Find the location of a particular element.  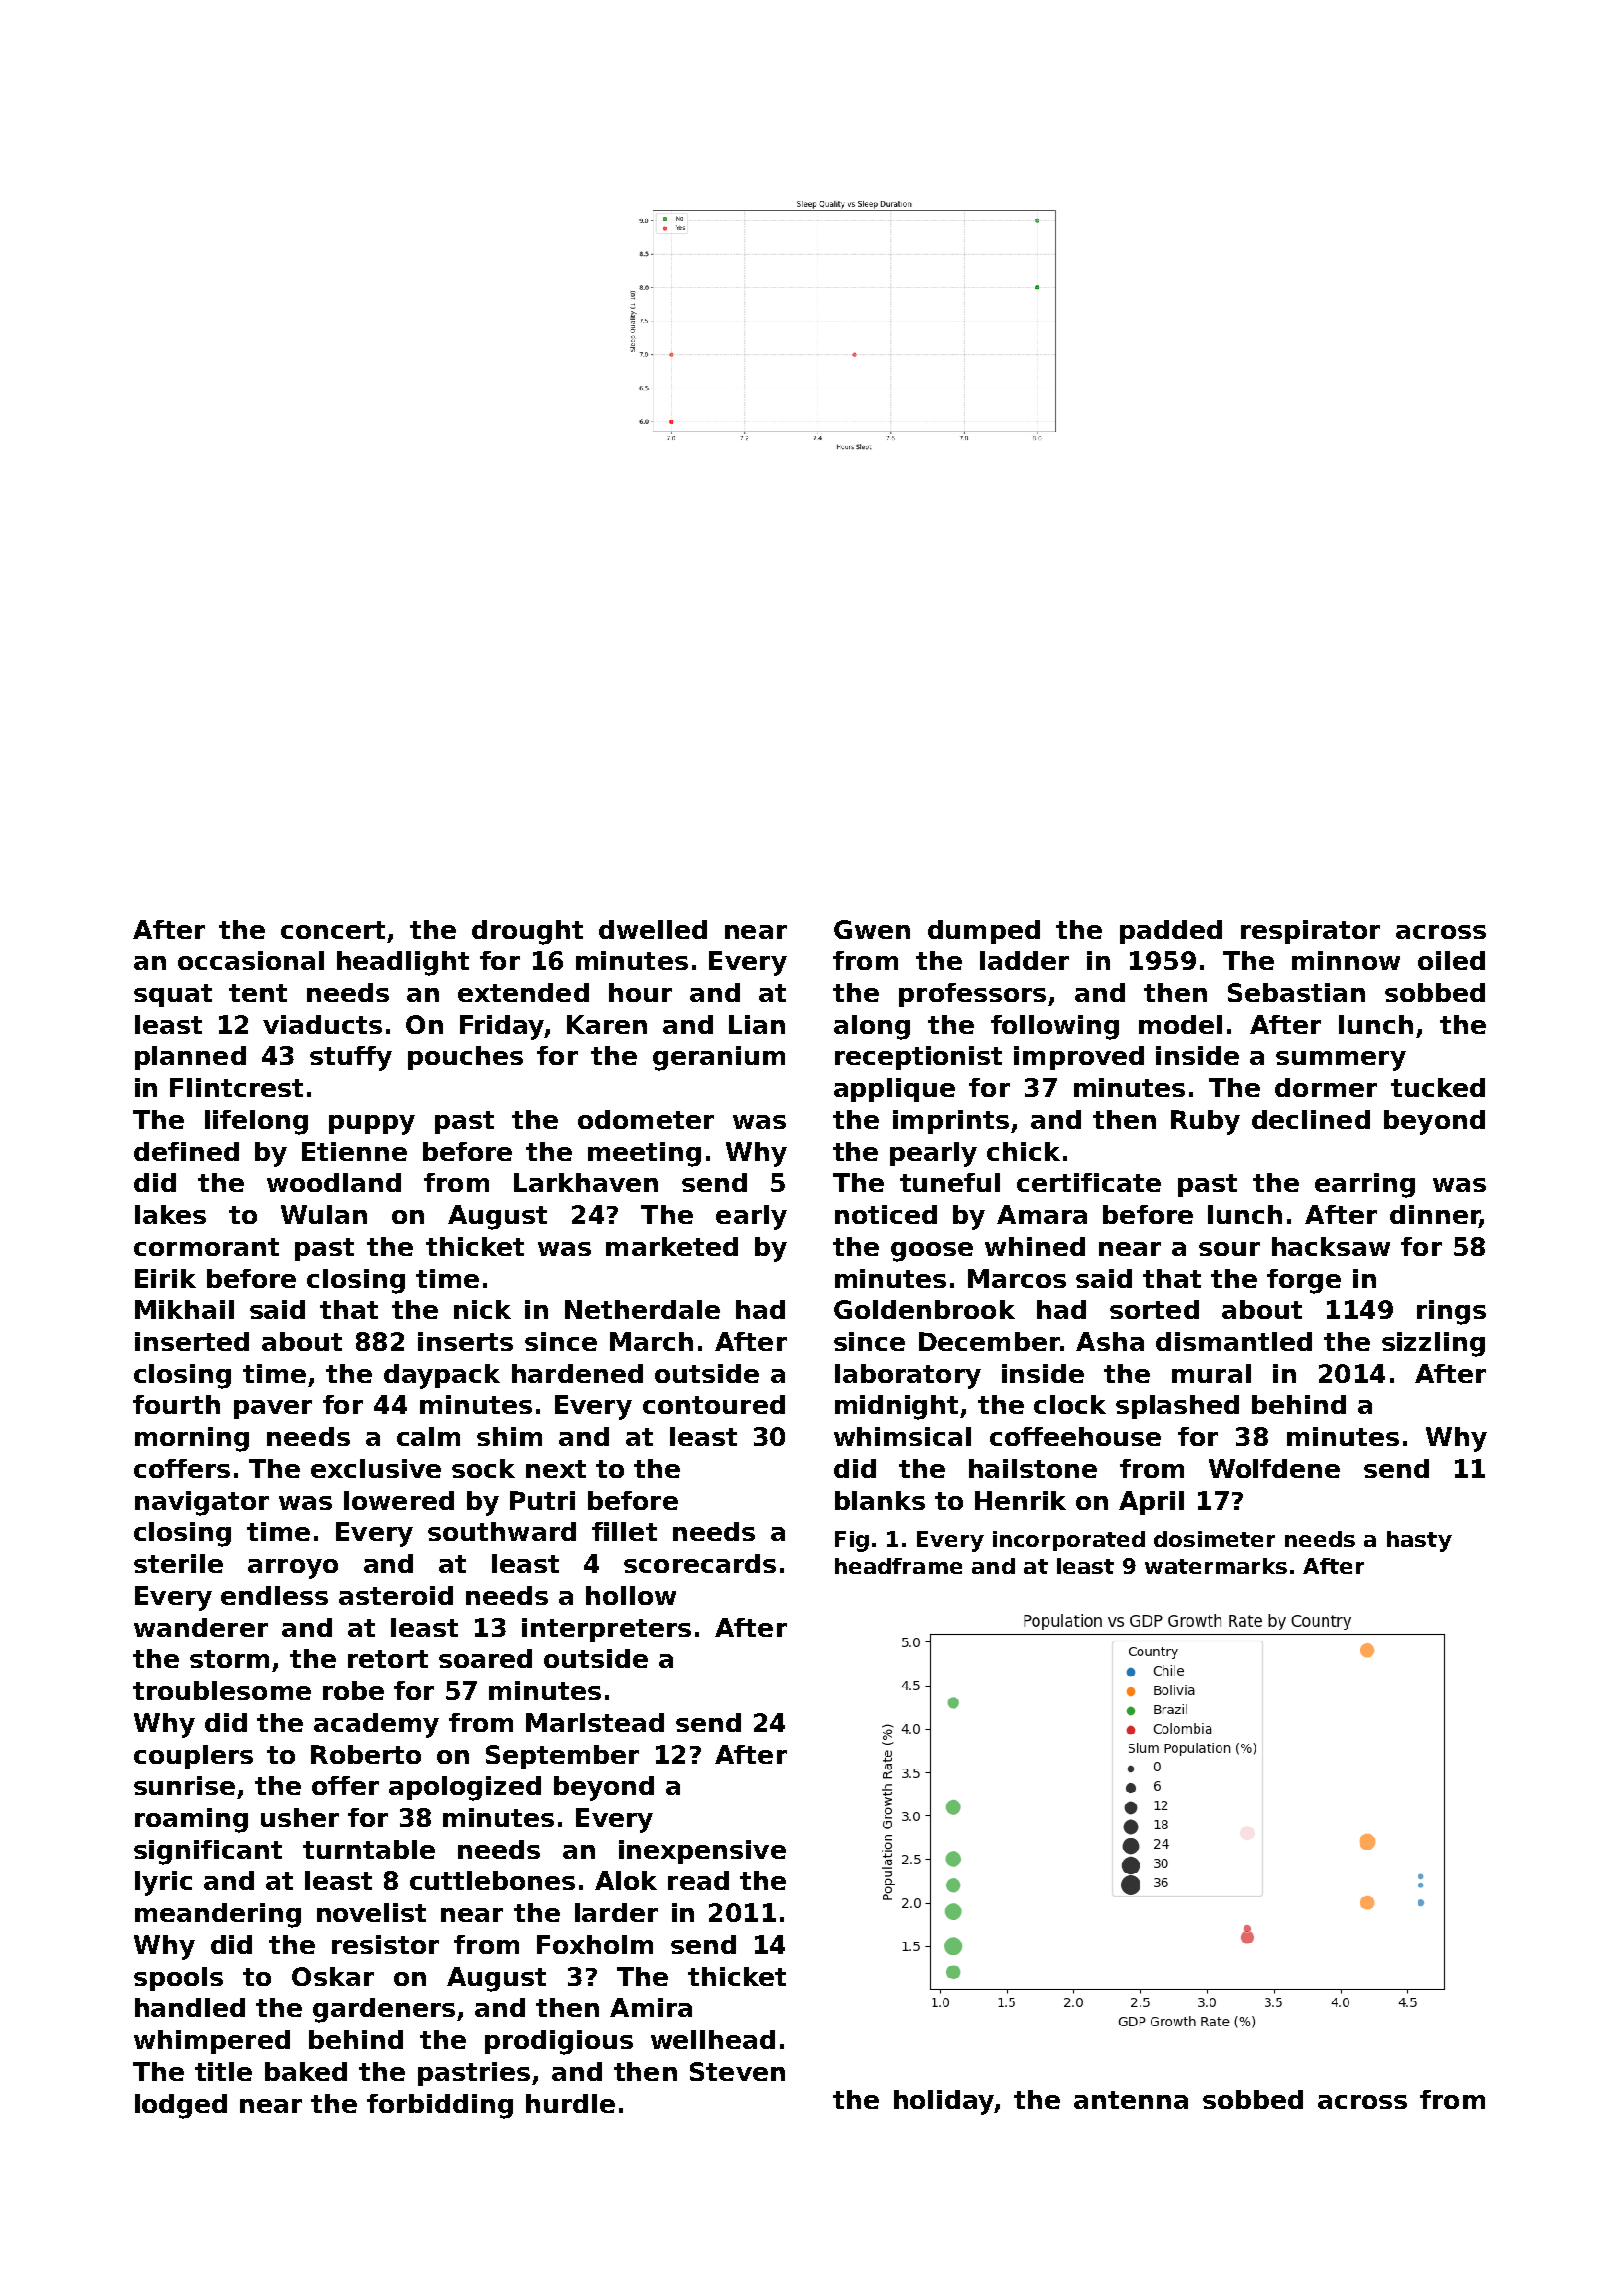

hurdle is located at coordinates (570, 2103).
